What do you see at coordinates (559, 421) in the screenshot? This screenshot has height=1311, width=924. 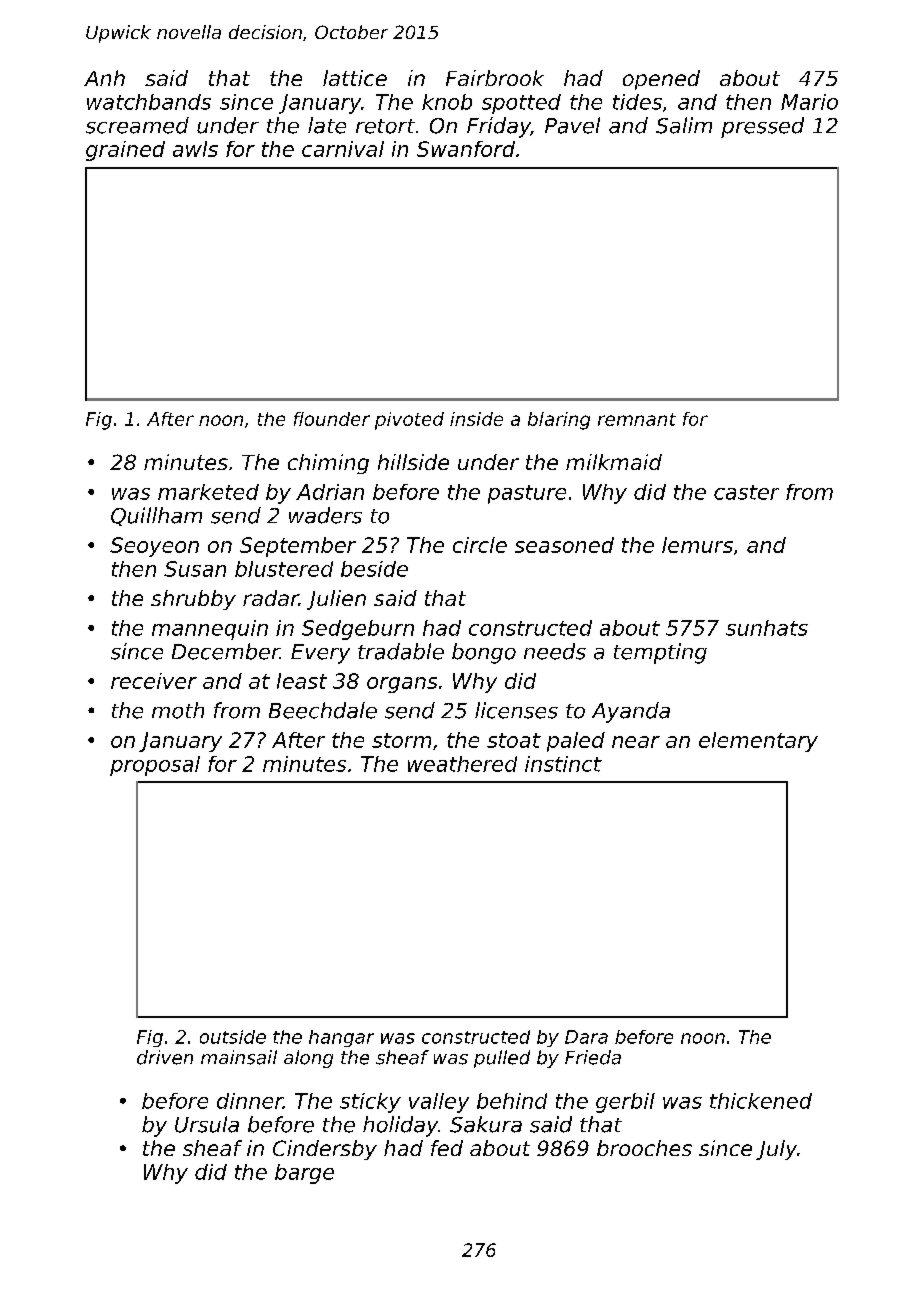 I see `blaring` at bounding box center [559, 421].
